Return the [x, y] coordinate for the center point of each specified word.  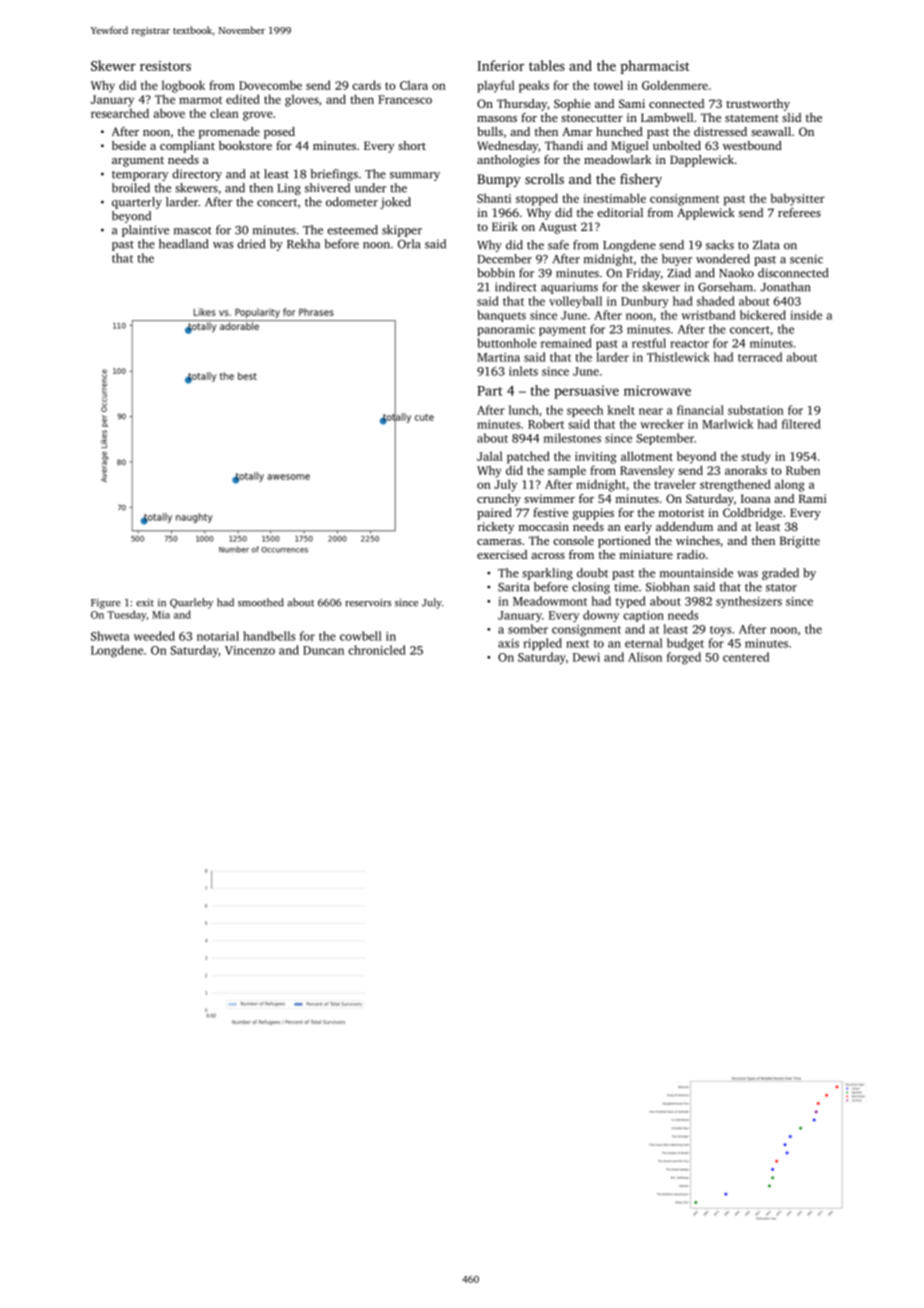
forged [684, 658]
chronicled [377, 650]
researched [120, 113]
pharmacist [655, 67]
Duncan [323, 650]
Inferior [500, 65]
